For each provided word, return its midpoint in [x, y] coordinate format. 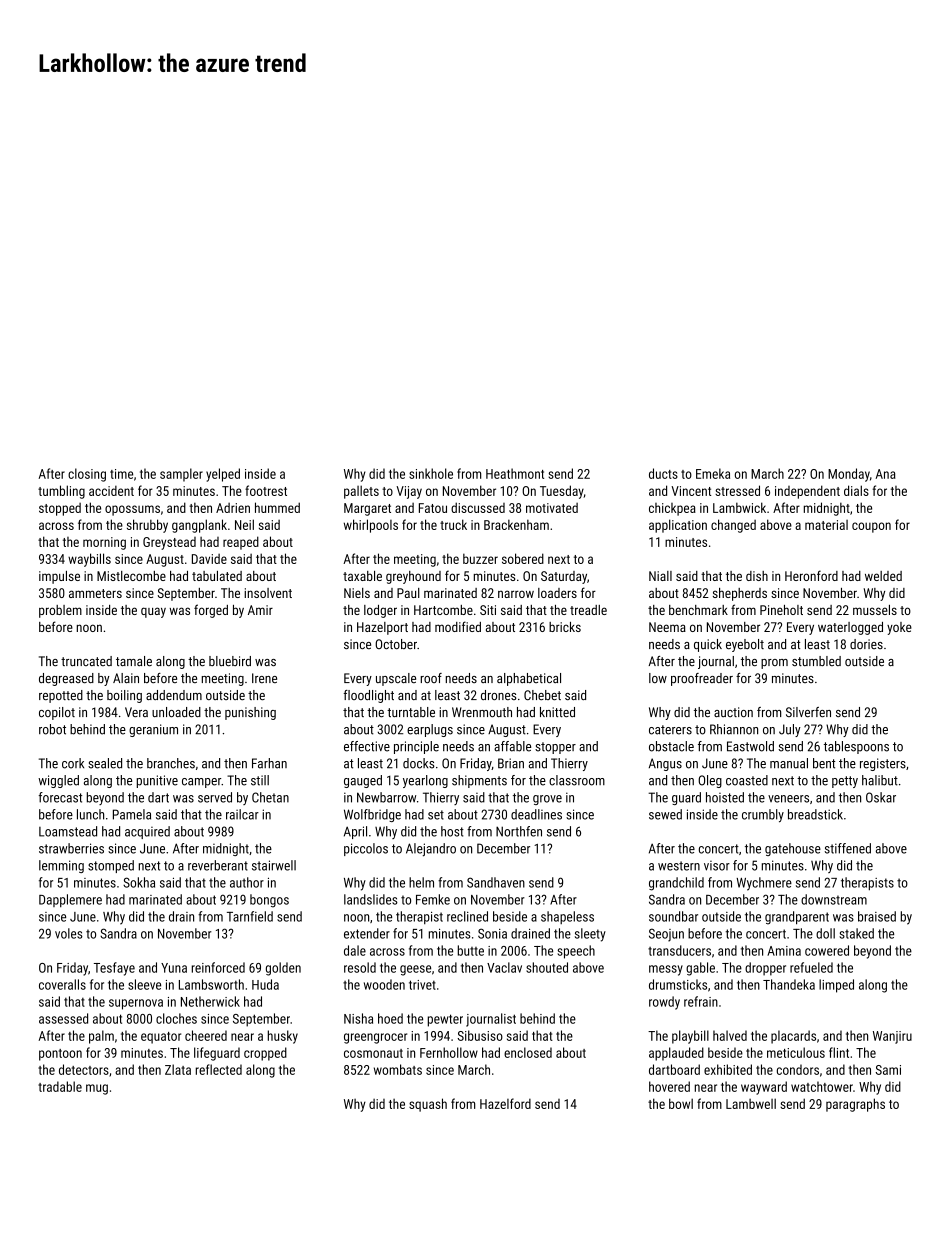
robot [52, 729]
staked [856, 933]
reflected [219, 1069]
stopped [60, 509]
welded [883, 576]
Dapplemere [70, 900]
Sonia [492, 933]
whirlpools [371, 526]
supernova [136, 1004]
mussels [875, 610]
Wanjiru [892, 1037]
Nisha [358, 1018]
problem [60, 611]
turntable [411, 712]
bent [824, 763]
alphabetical [529, 679]
